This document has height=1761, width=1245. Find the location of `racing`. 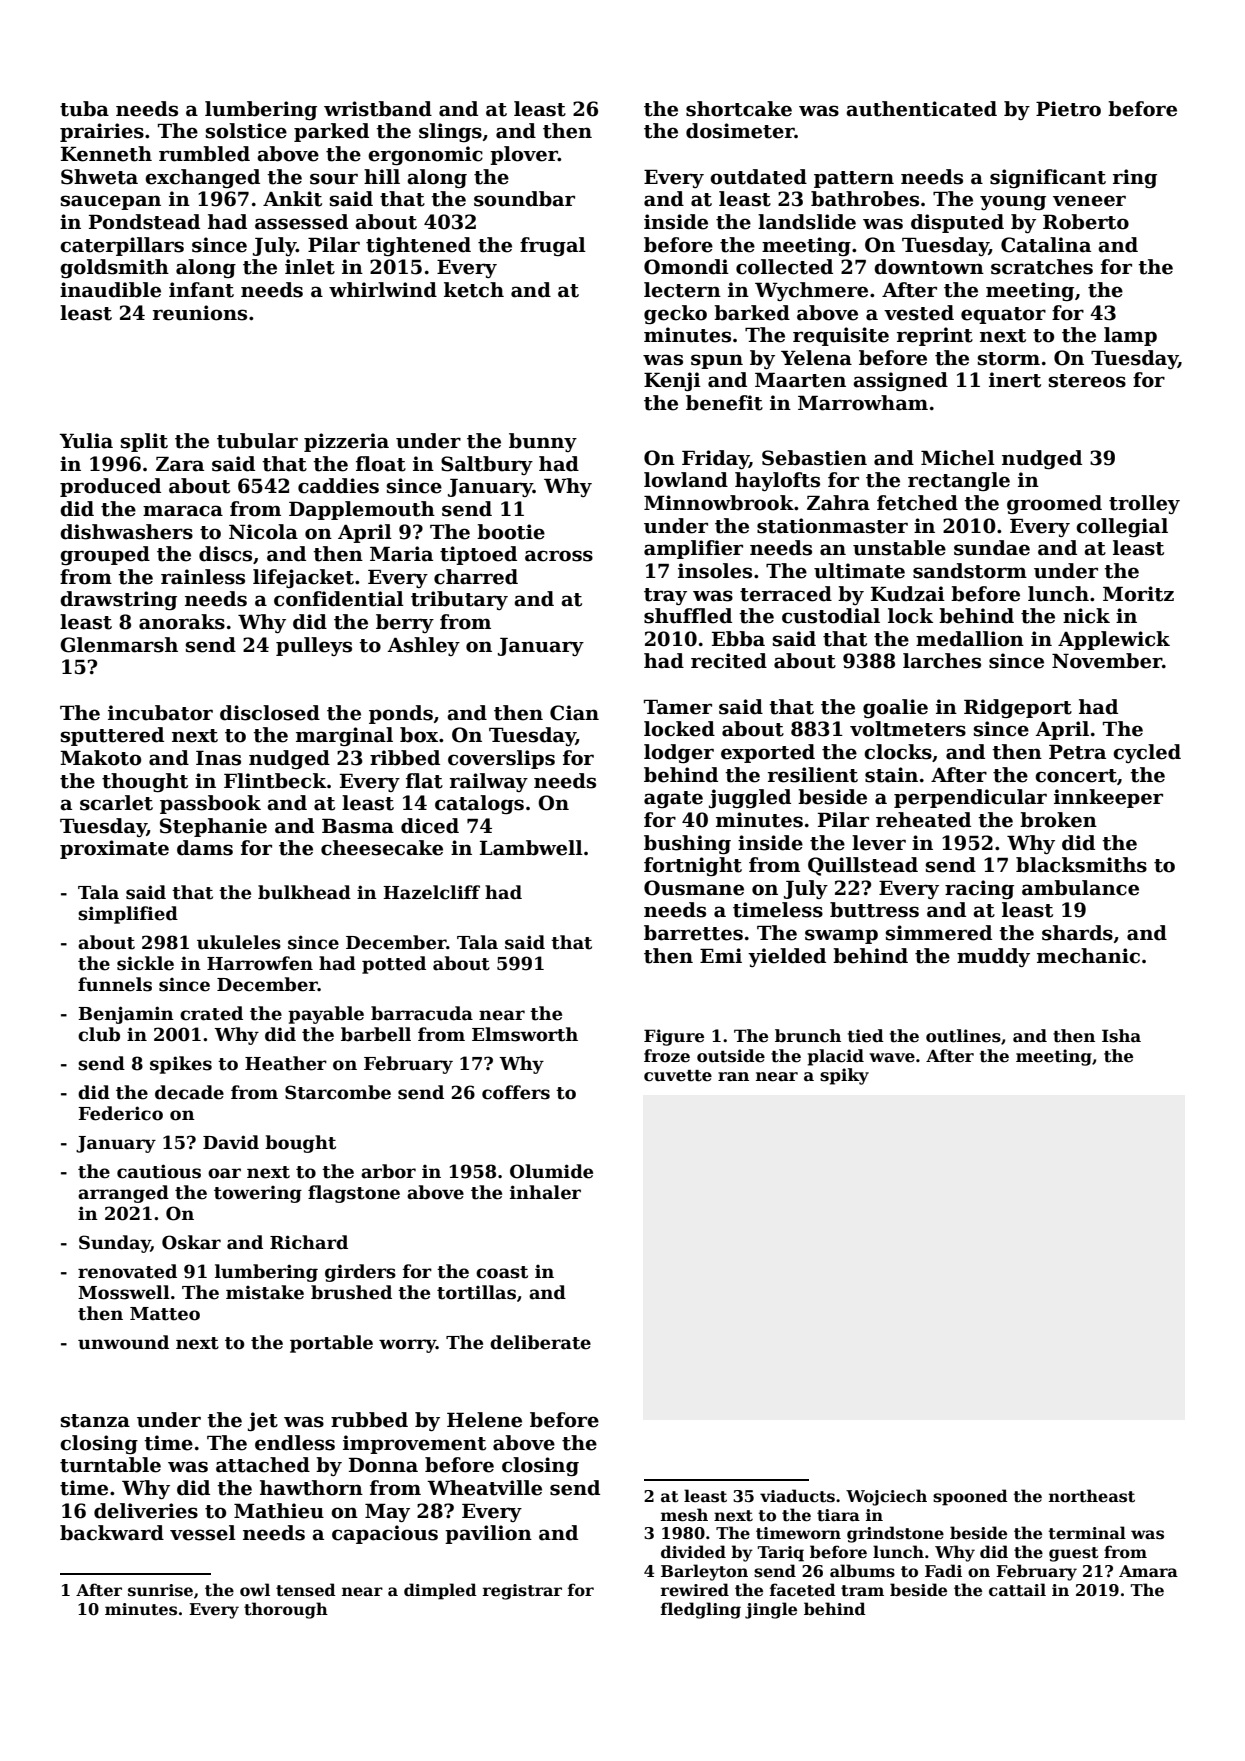

racing is located at coordinates (979, 889).
